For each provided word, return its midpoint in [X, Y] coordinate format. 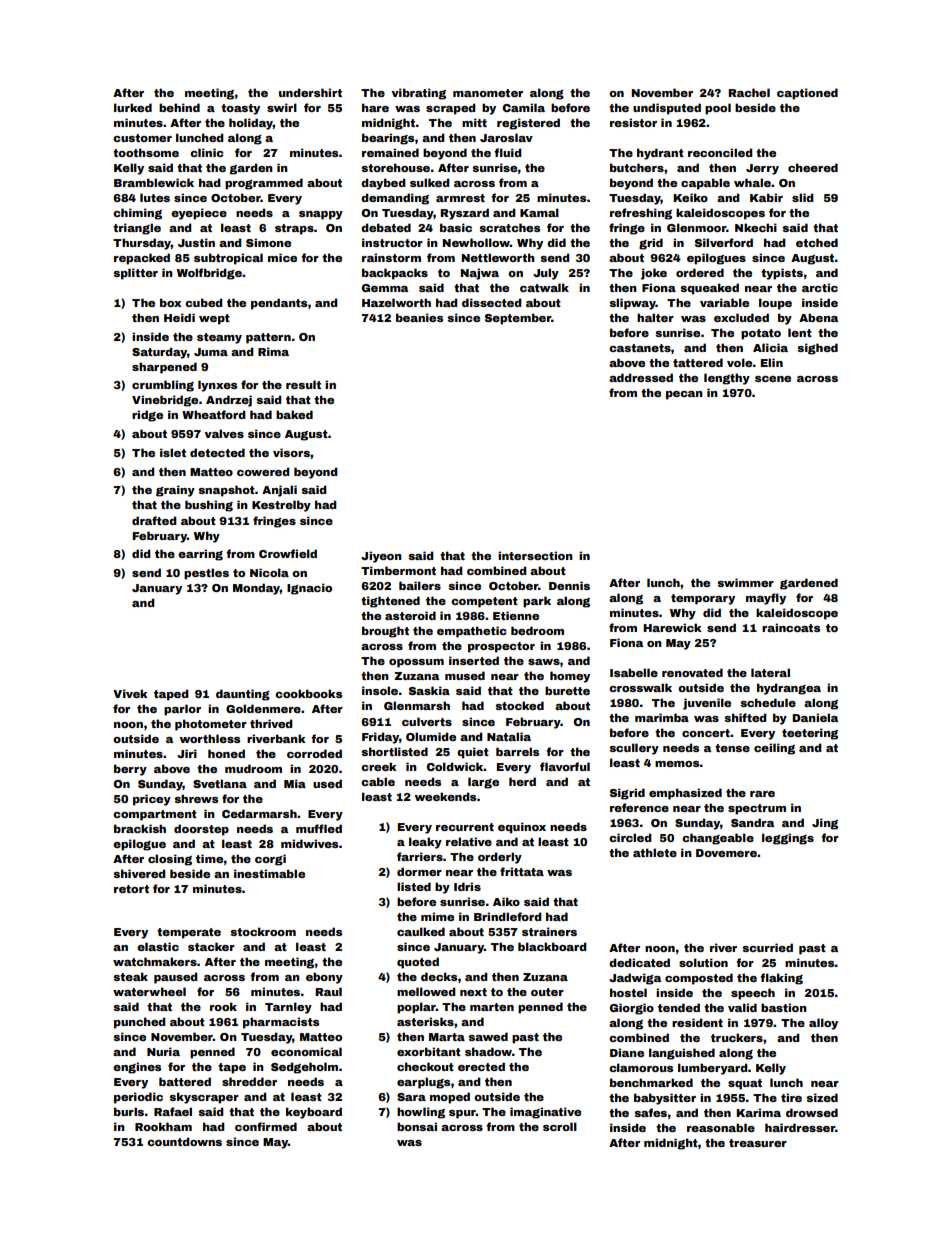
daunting [243, 695]
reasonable [721, 1127]
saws [544, 662]
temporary [703, 599]
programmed [264, 184]
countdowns [184, 1141]
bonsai [417, 1126]
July [546, 274]
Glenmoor [696, 227]
